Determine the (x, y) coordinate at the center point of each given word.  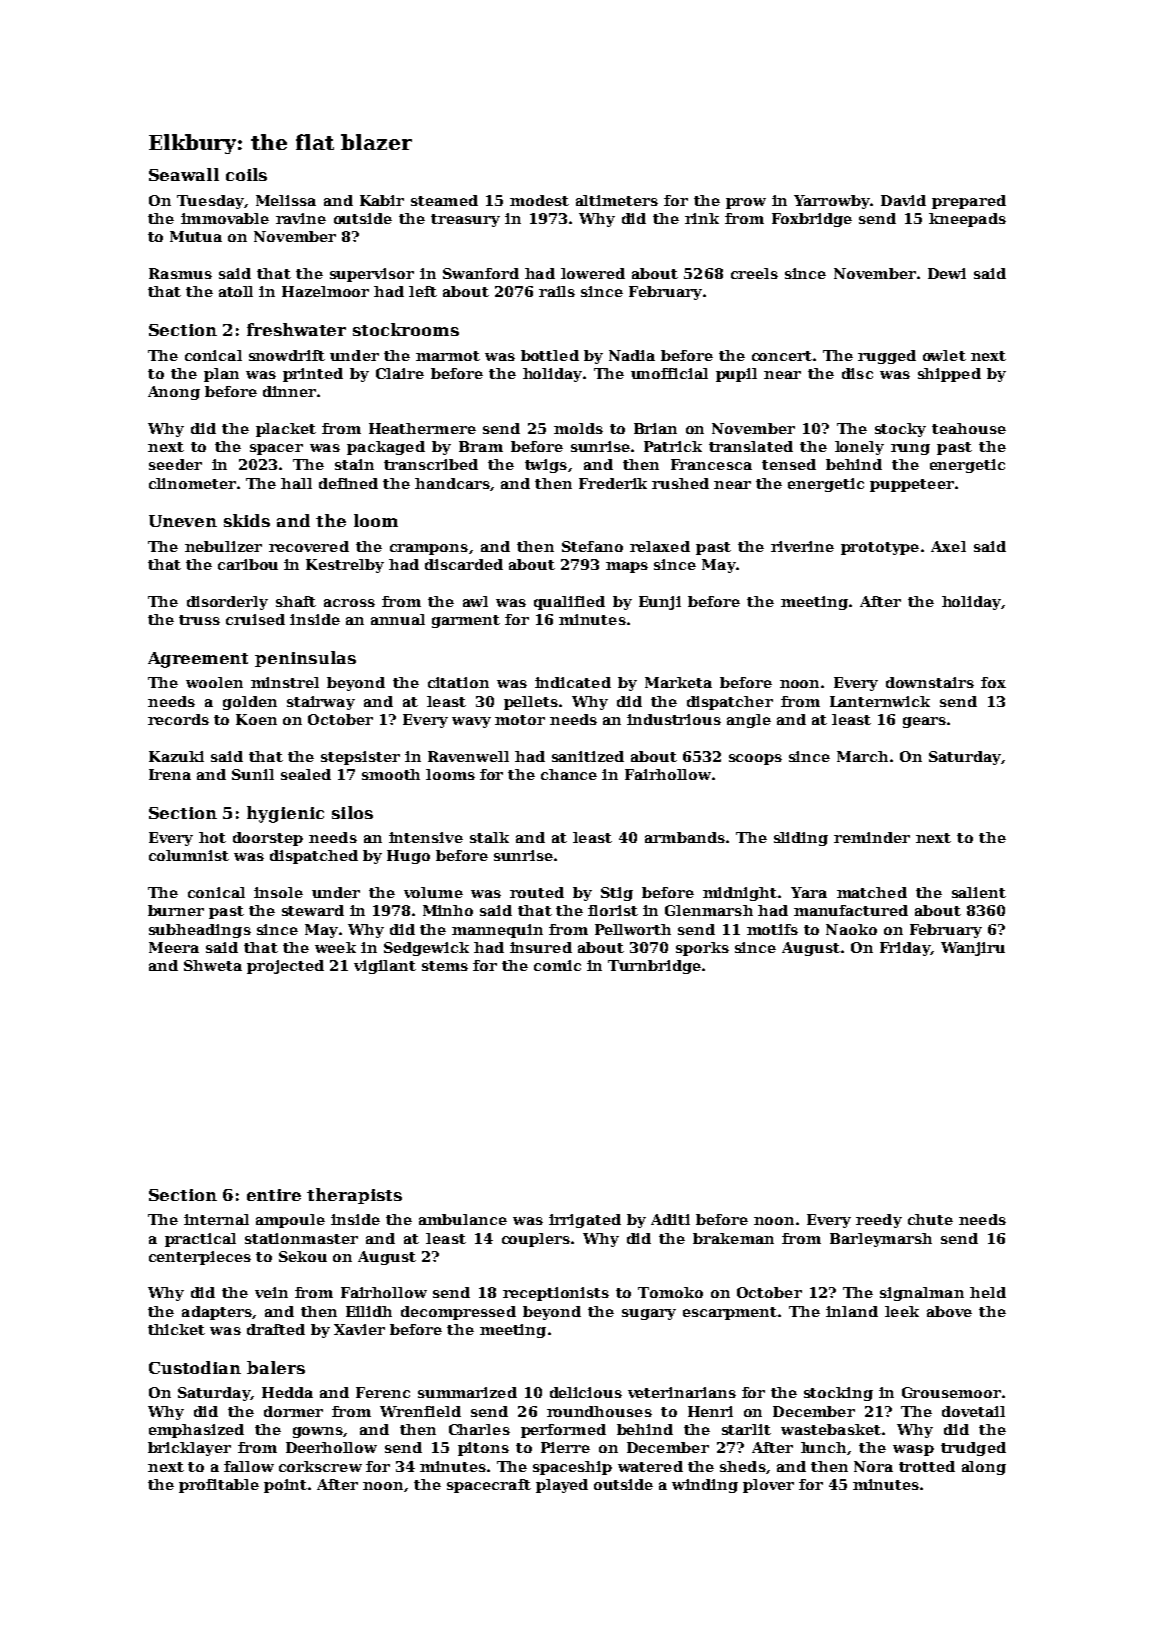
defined (348, 483)
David (903, 200)
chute (930, 1219)
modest (539, 200)
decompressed (458, 1313)
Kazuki (176, 756)
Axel (948, 546)
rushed (680, 483)
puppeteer (912, 485)
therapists (354, 1196)
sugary (649, 1314)
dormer (293, 1411)
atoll (236, 291)
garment (466, 621)
